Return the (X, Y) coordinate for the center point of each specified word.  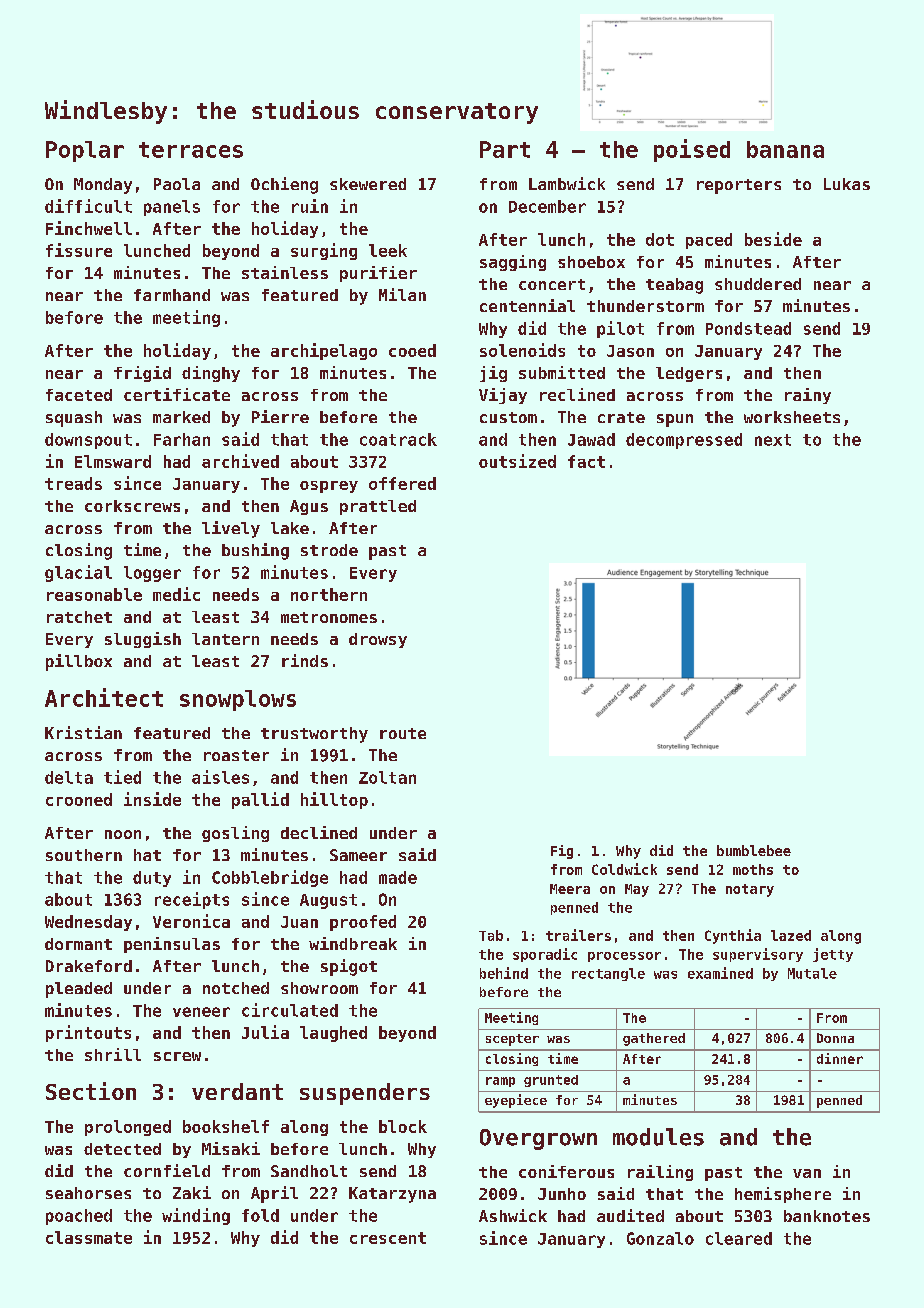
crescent (388, 1238)
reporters (739, 186)
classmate (89, 1237)
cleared (739, 1238)
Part (505, 149)
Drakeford (89, 966)
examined (720, 973)
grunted (551, 1081)
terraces (191, 150)
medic (176, 594)
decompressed (684, 441)
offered (402, 483)
